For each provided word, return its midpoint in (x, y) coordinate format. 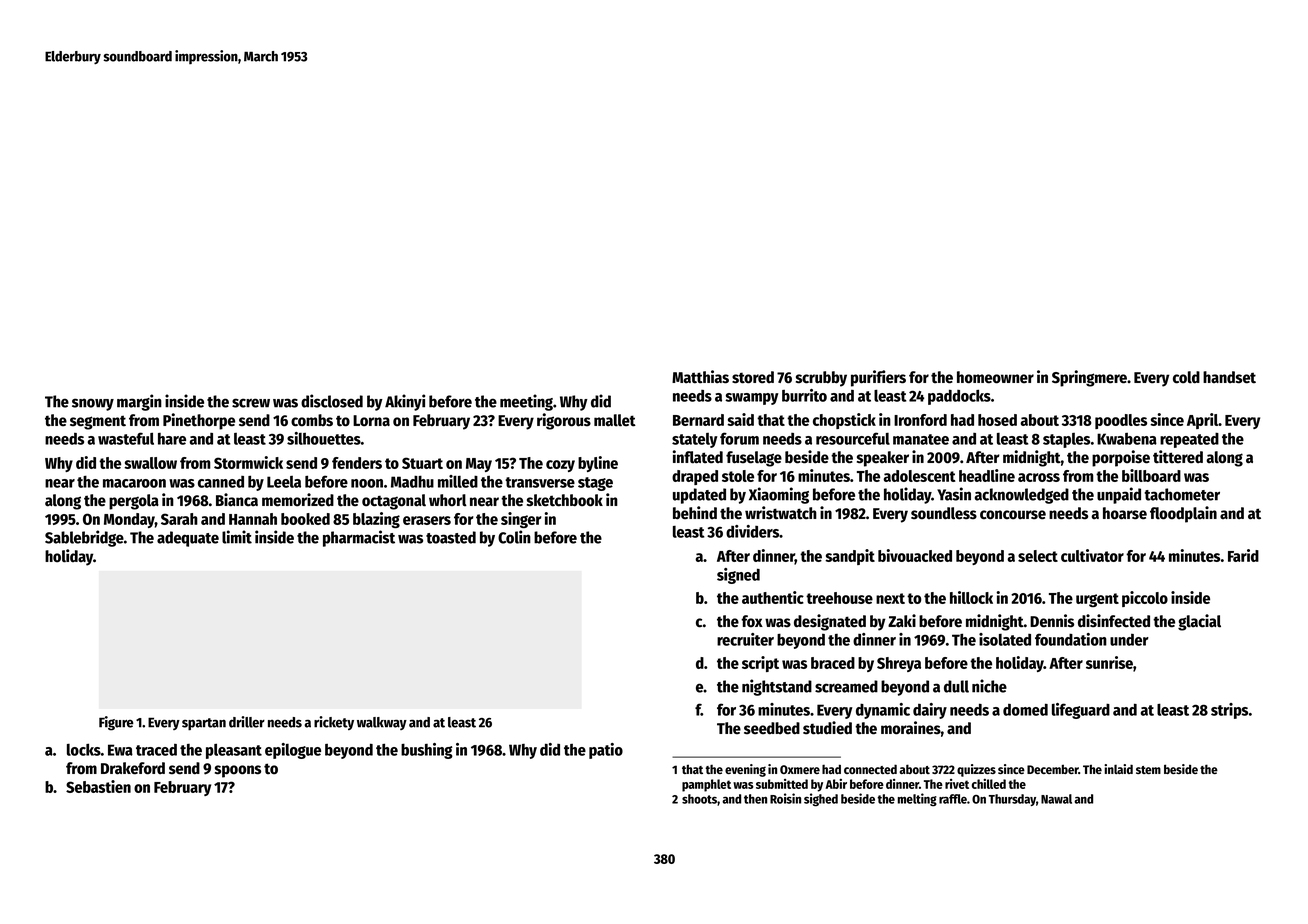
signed (738, 576)
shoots (699, 799)
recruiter (745, 639)
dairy (930, 711)
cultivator (1092, 555)
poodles (1121, 421)
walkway (382, 723)
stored (753, 377)
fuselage (754, 459)
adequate (188, 539)
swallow (150, 463)
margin (139, 402)
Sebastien (98, 786)
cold (1186, 377)
